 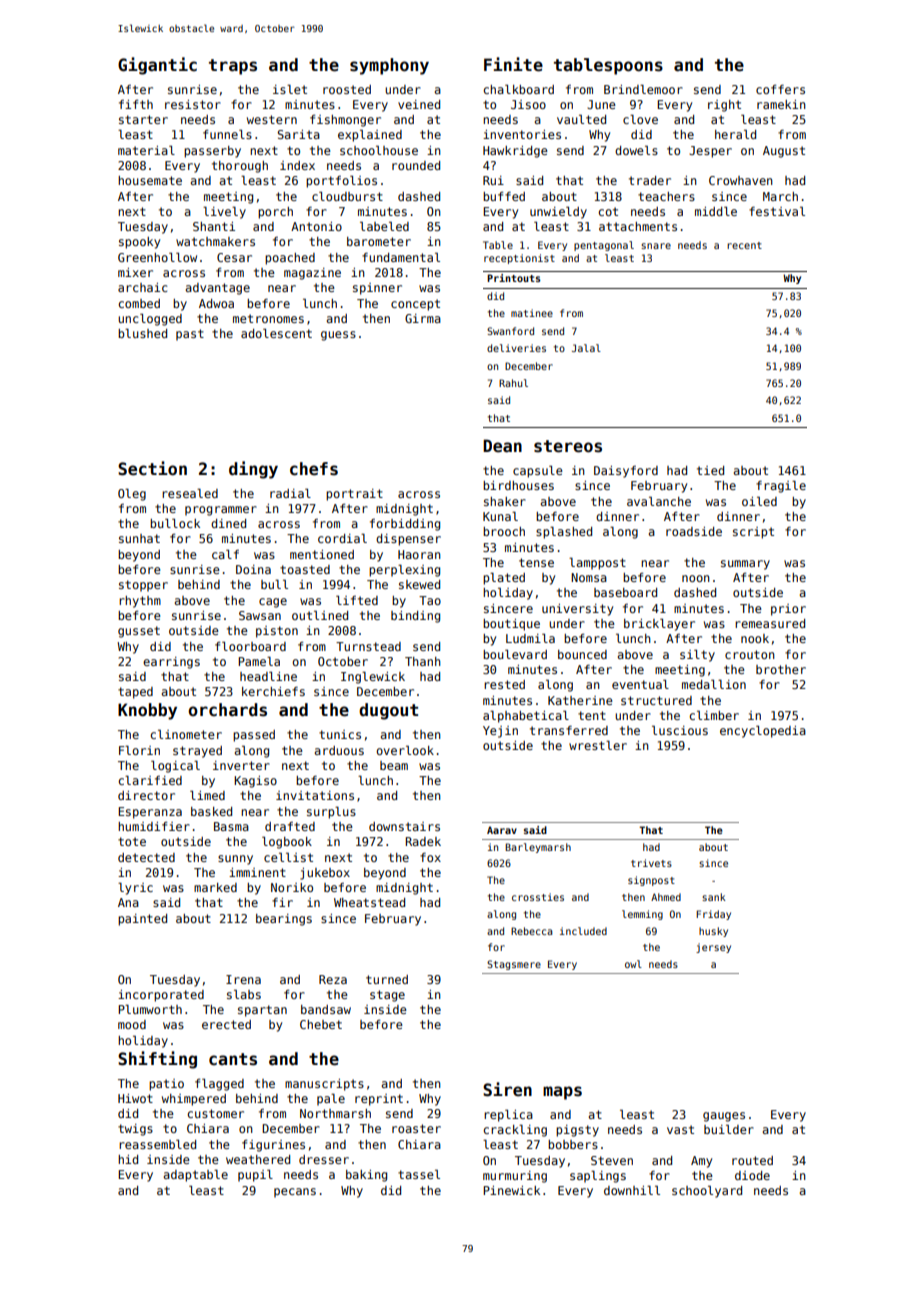 What do you see at coordinates (416, 165) in the screenshot?
I see `rounded` at bounding box center [416, 165].
